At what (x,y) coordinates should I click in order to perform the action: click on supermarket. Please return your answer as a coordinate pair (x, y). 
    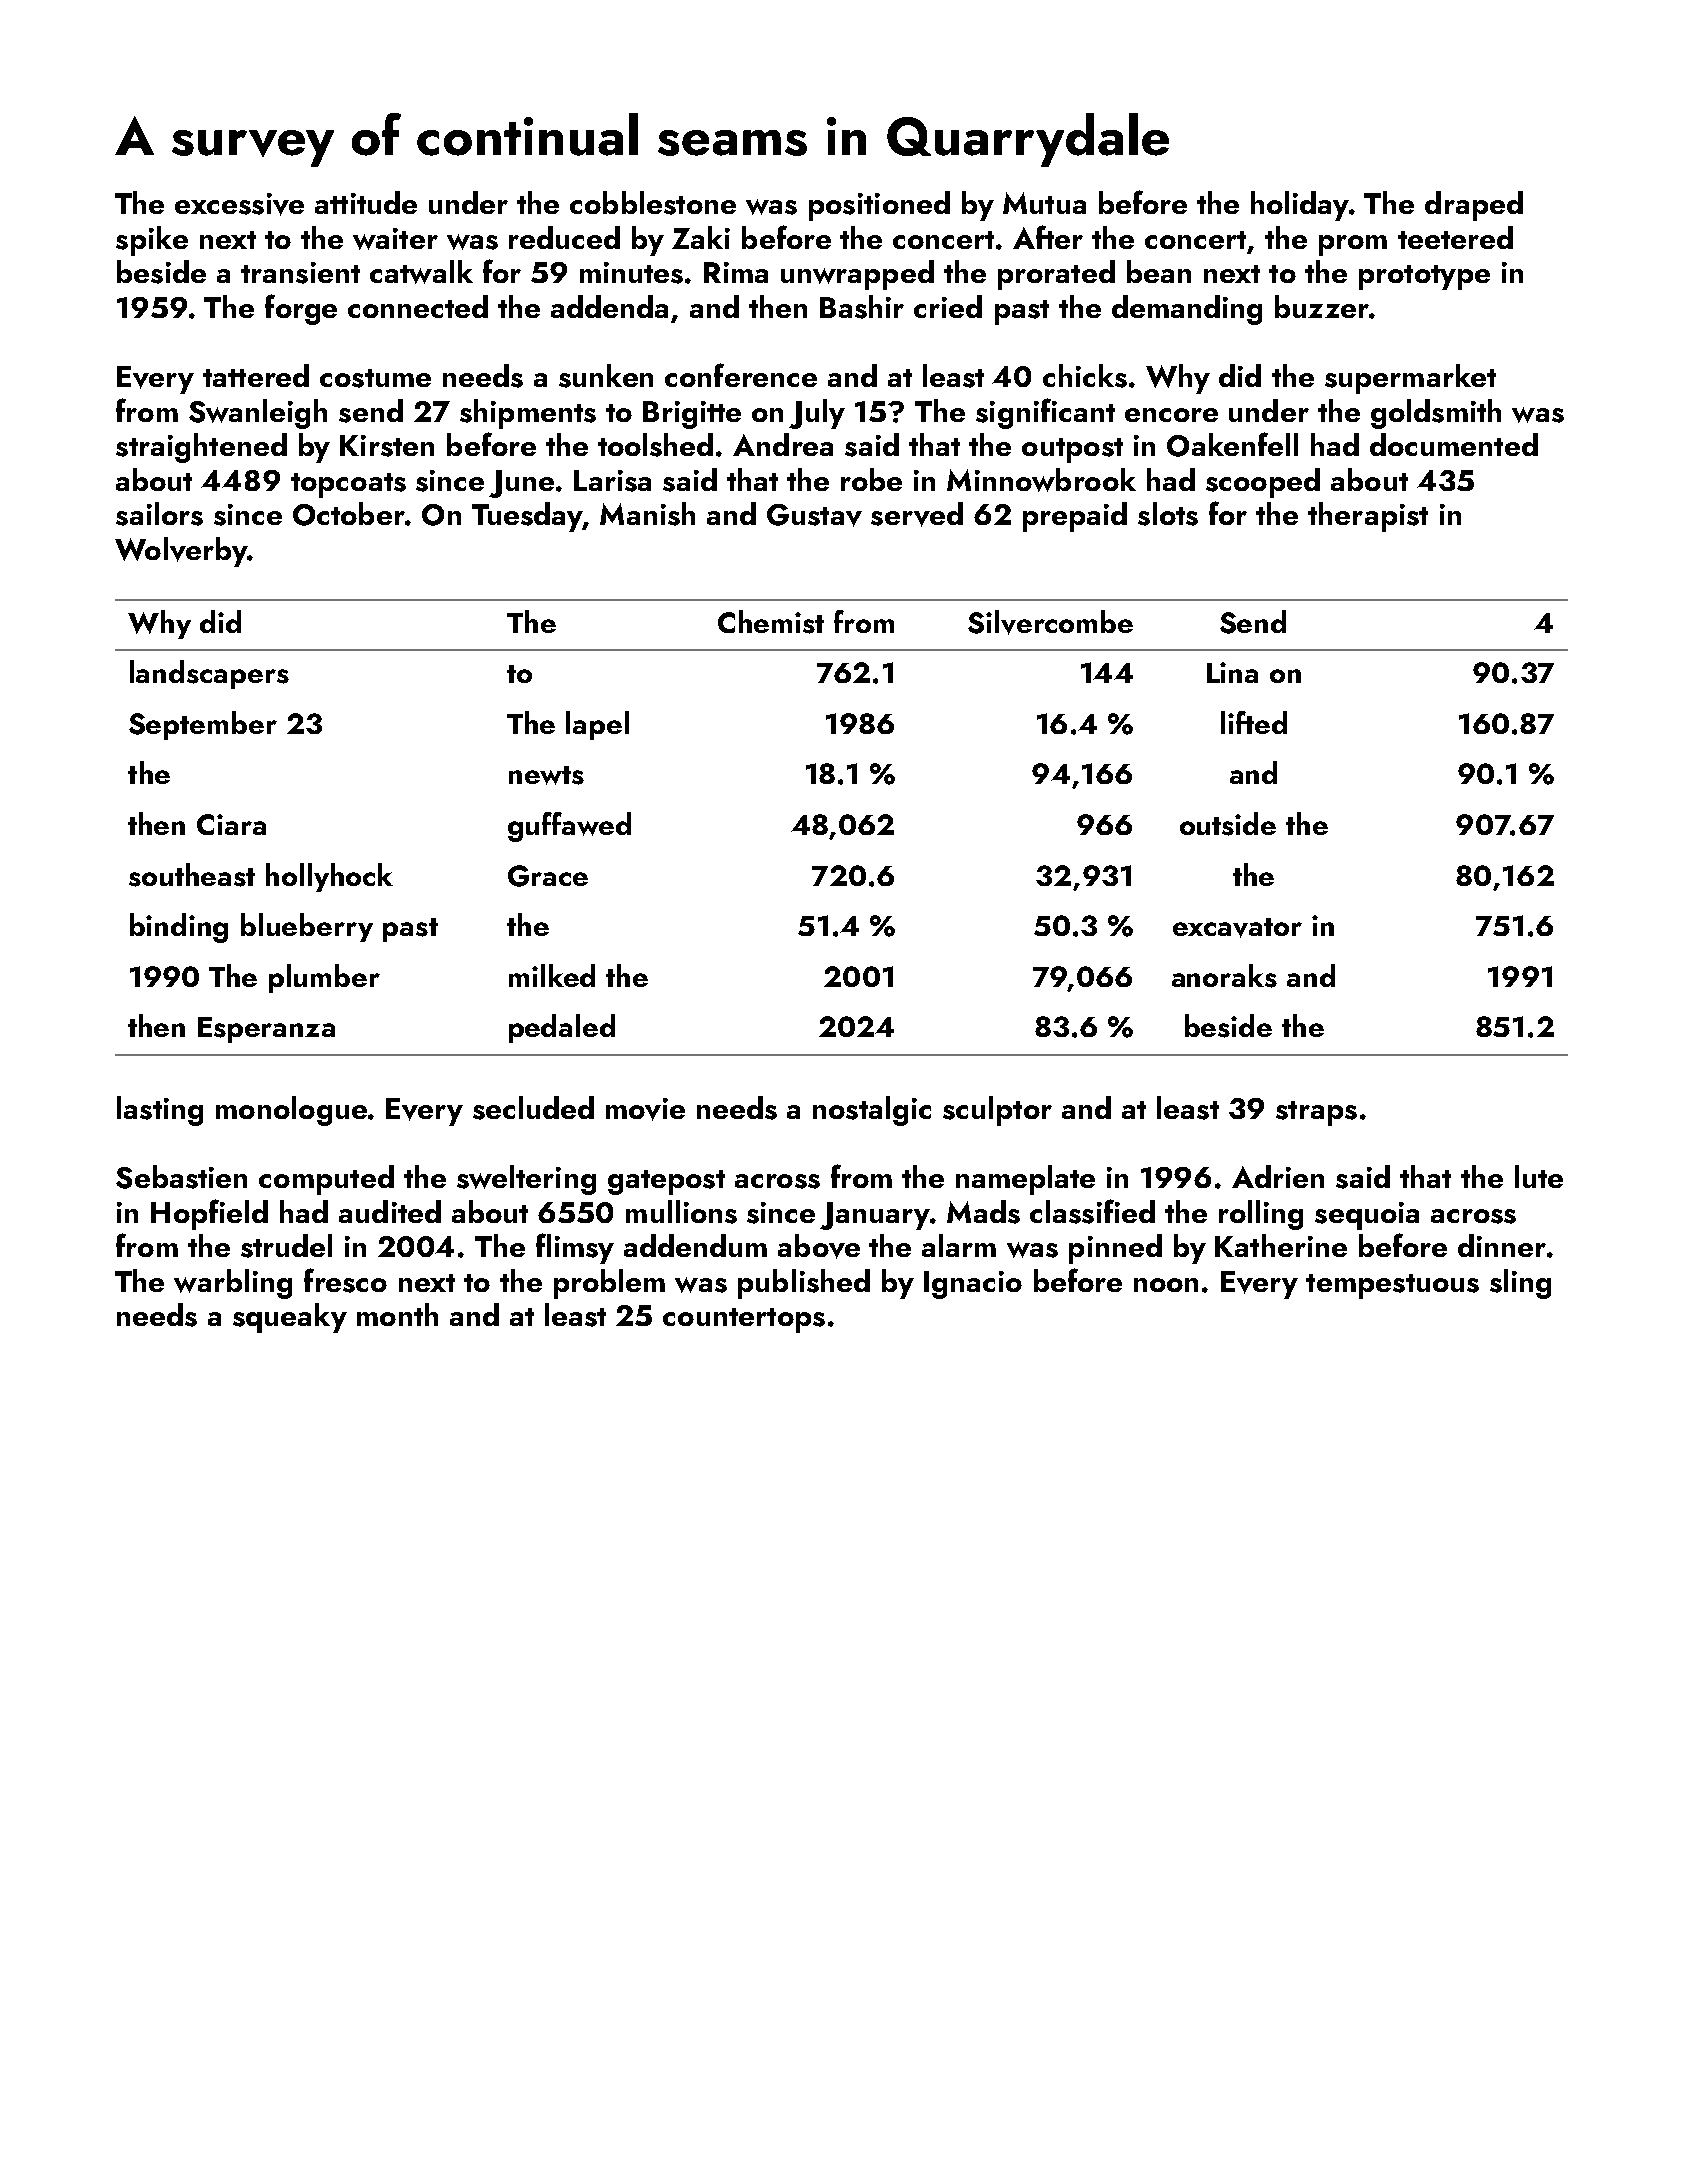
    Looking at the image, I should click on (1410, 379).
